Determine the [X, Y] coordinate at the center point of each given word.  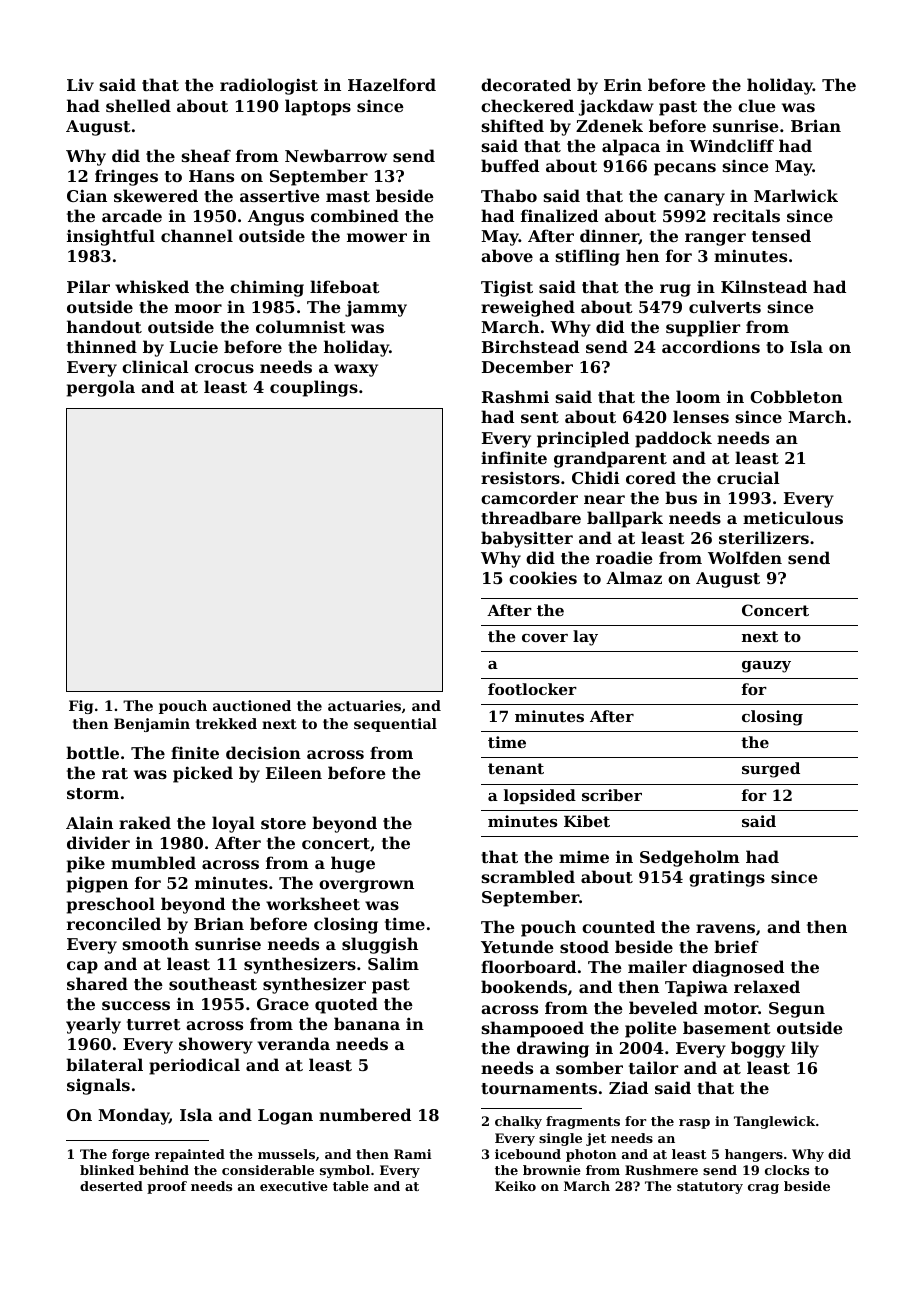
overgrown [366, 886]
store [283, 823]
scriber [612, 795]
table [351, 1186]
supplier [703, 328]
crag [763, 1189]
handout [104, 326]
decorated [526, 84]
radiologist [269, 86]
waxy [356, 370]
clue [757, 105]
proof [167, 1187]
